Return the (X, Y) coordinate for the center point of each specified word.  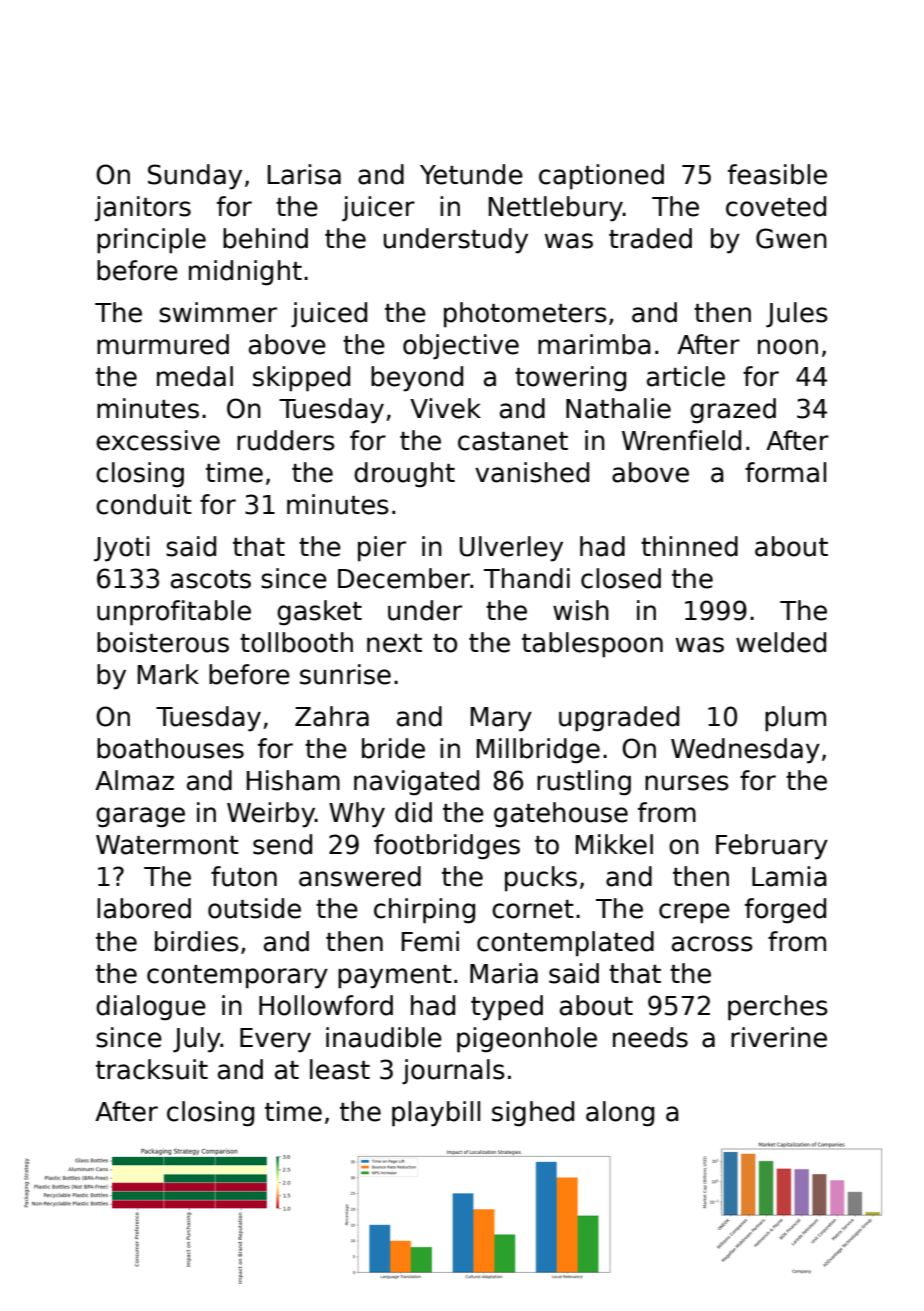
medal (195, 376)
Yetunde (471, 174)
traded (650, 238)
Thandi (527, 578)
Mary (501, 719)
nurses (687, 783)
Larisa (304, 174)
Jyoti (121, 549)
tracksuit (152, 1069)
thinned (689, 546)
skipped (301, 379)
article (686, 376)
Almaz (134, 780)
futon (244, 876)
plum (795, 719)
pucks (541, 879)
